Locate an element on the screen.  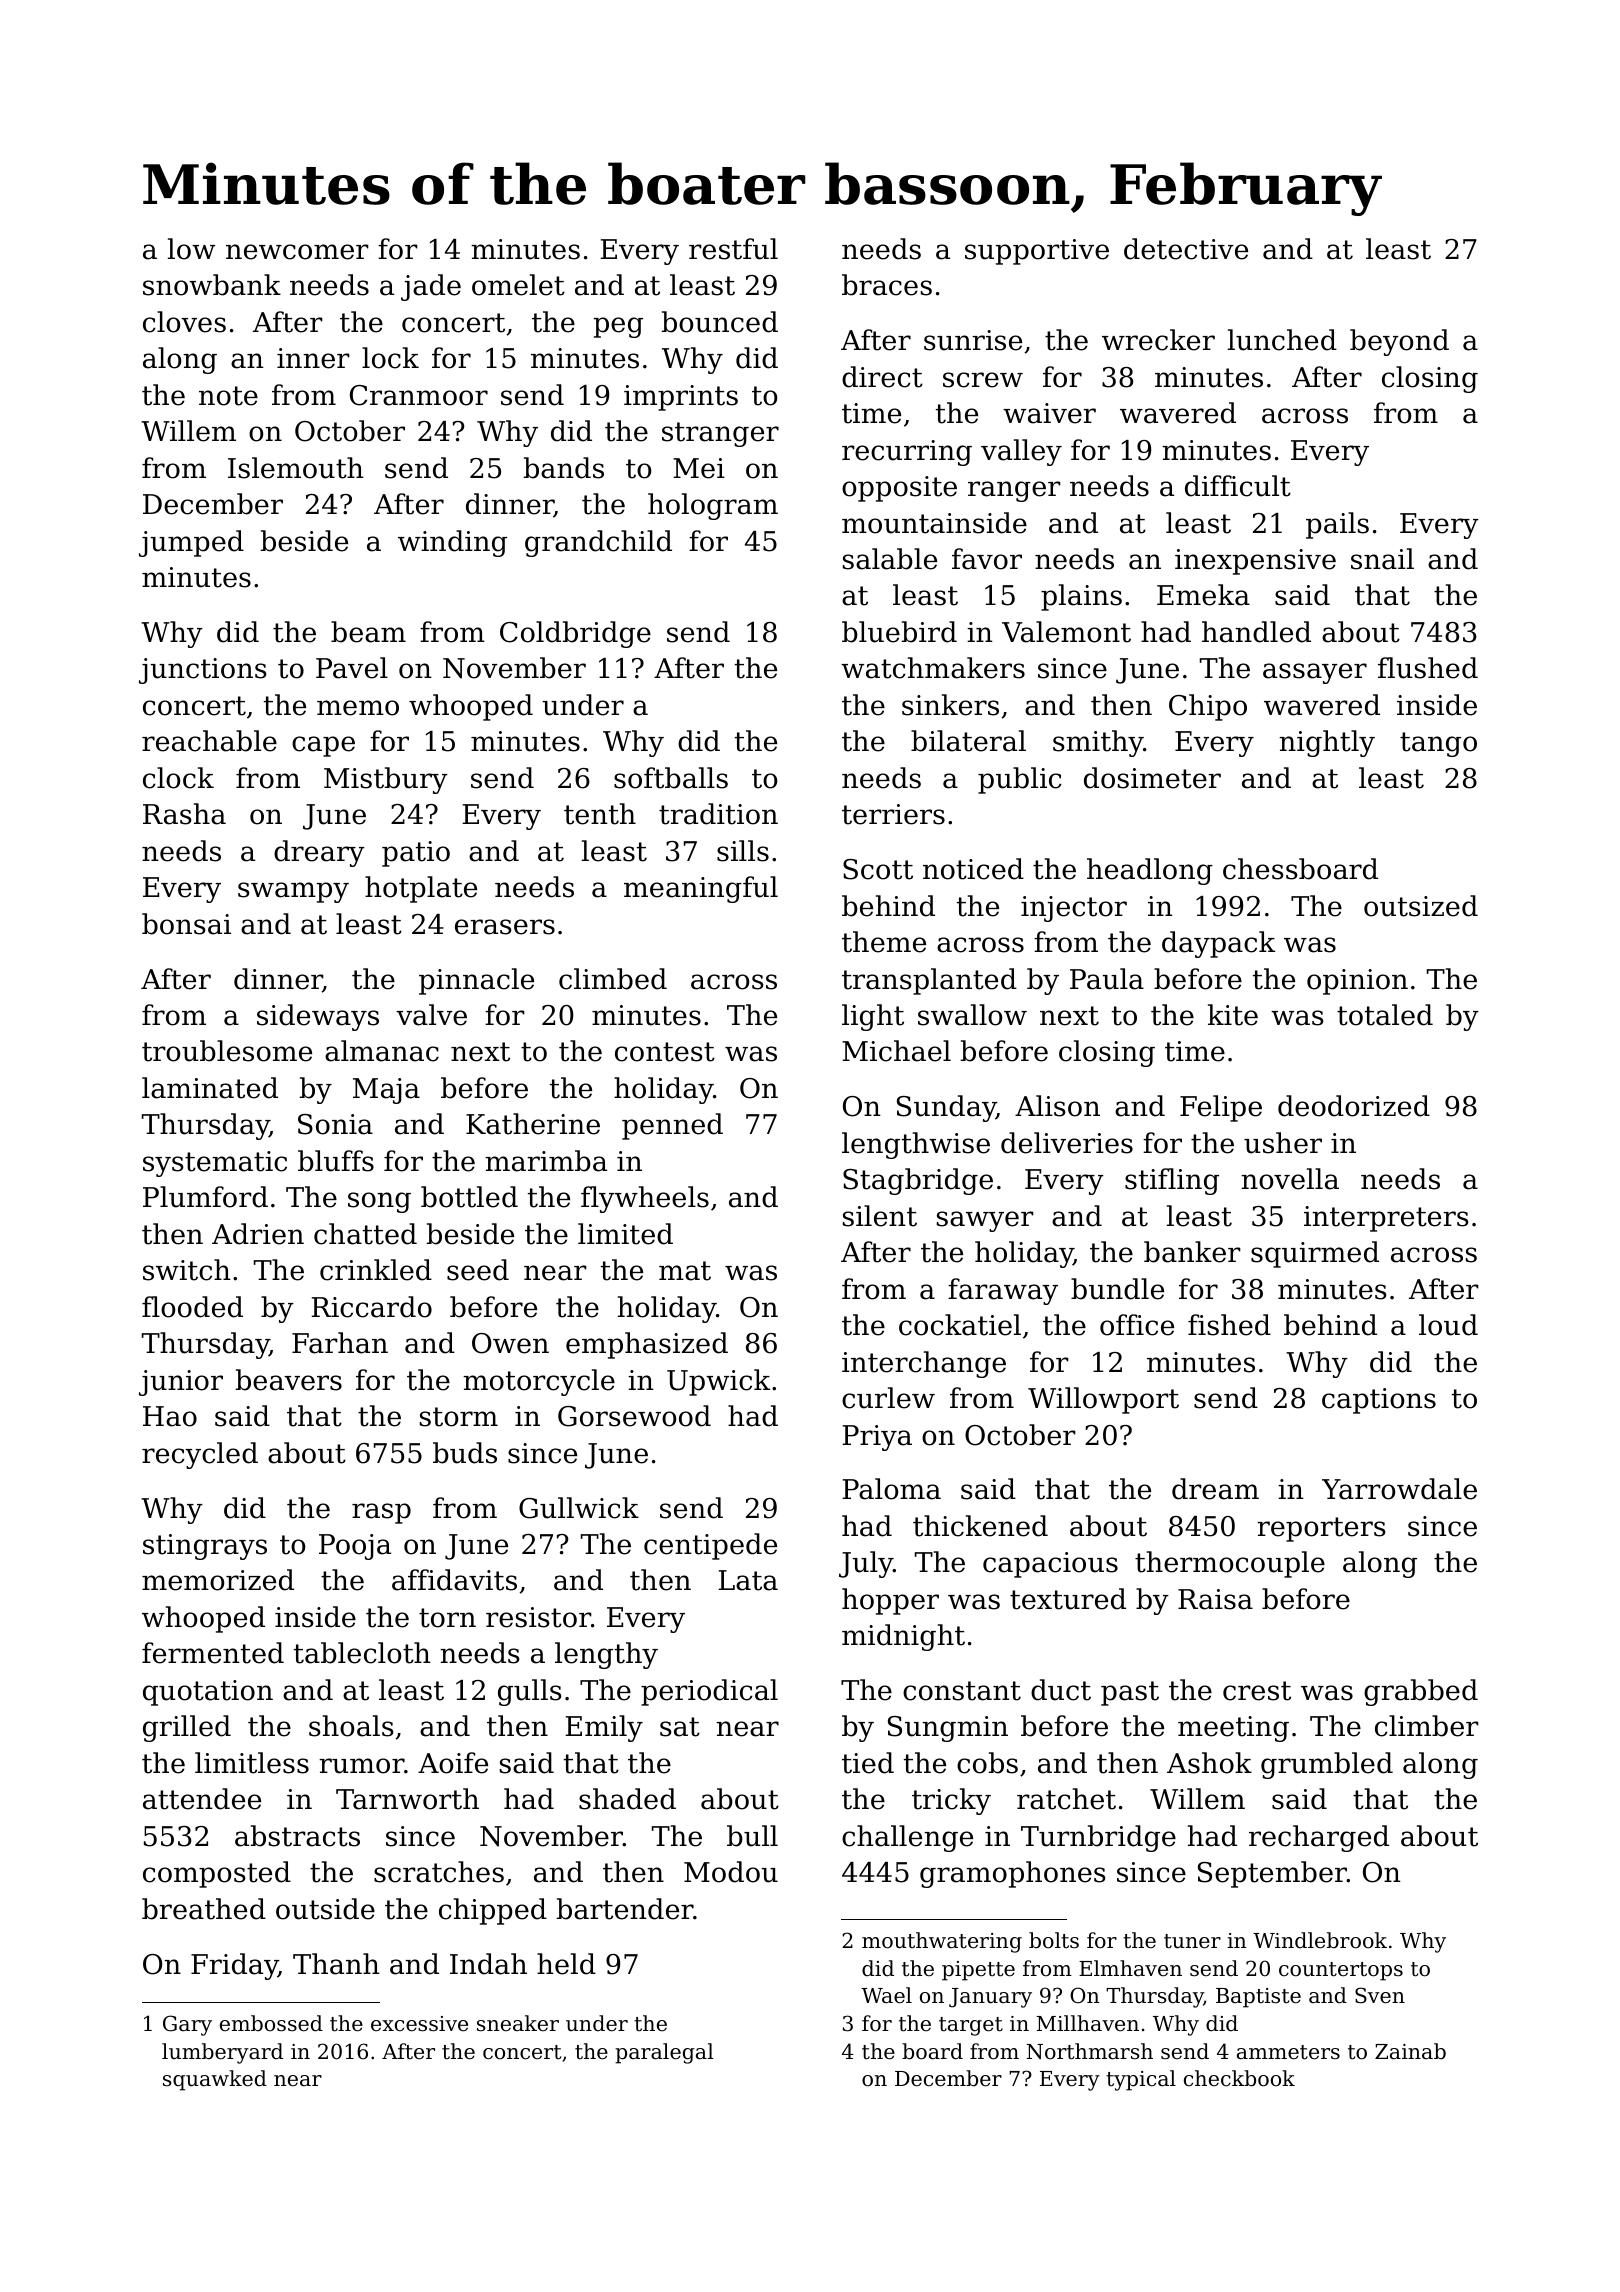
noticed is located at coordinates (973, 869).
